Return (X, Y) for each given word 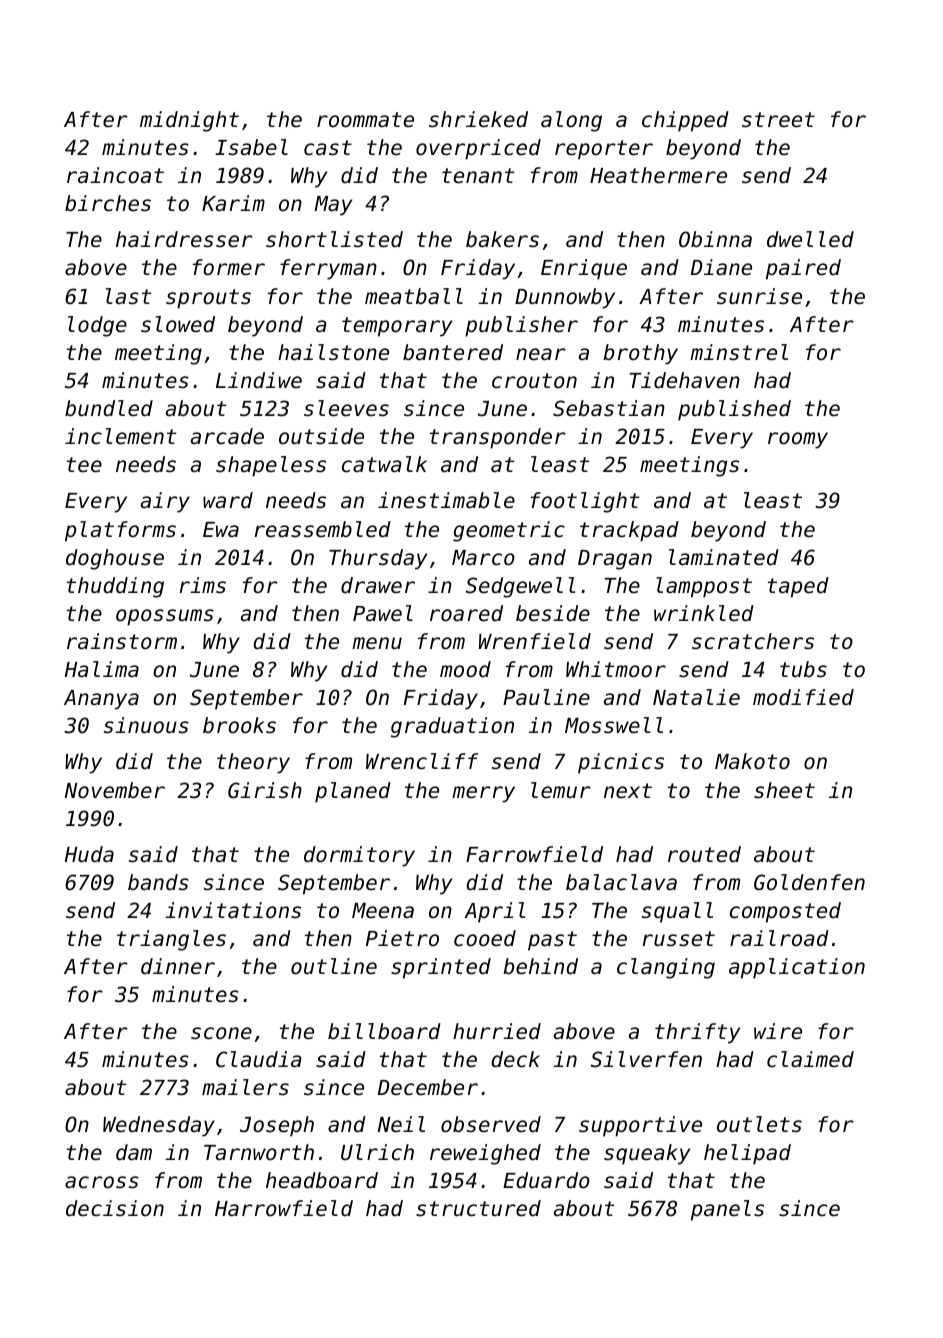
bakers (502, 239)
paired (803, 269)
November (115, 790)
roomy (798, 440)
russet (679, 939)
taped (798, 587)
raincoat (115, 175)
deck (515, 1059)
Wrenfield (535, 641)
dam (134, 1152)
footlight (585, 502)
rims (203, 585)
